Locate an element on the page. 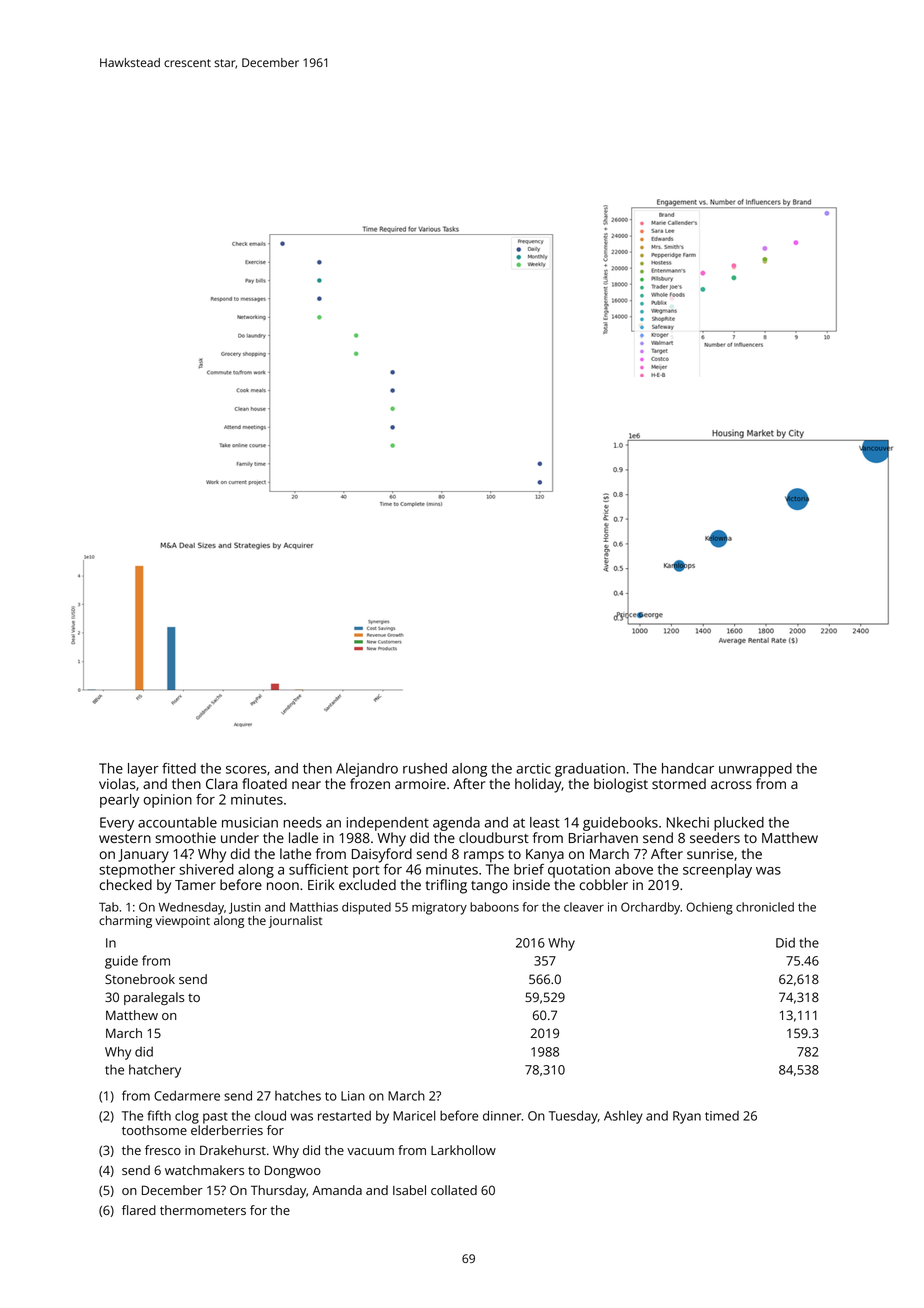 The width and height of the page is (924, 1308). handcar is located at coordinates (688, 768).
